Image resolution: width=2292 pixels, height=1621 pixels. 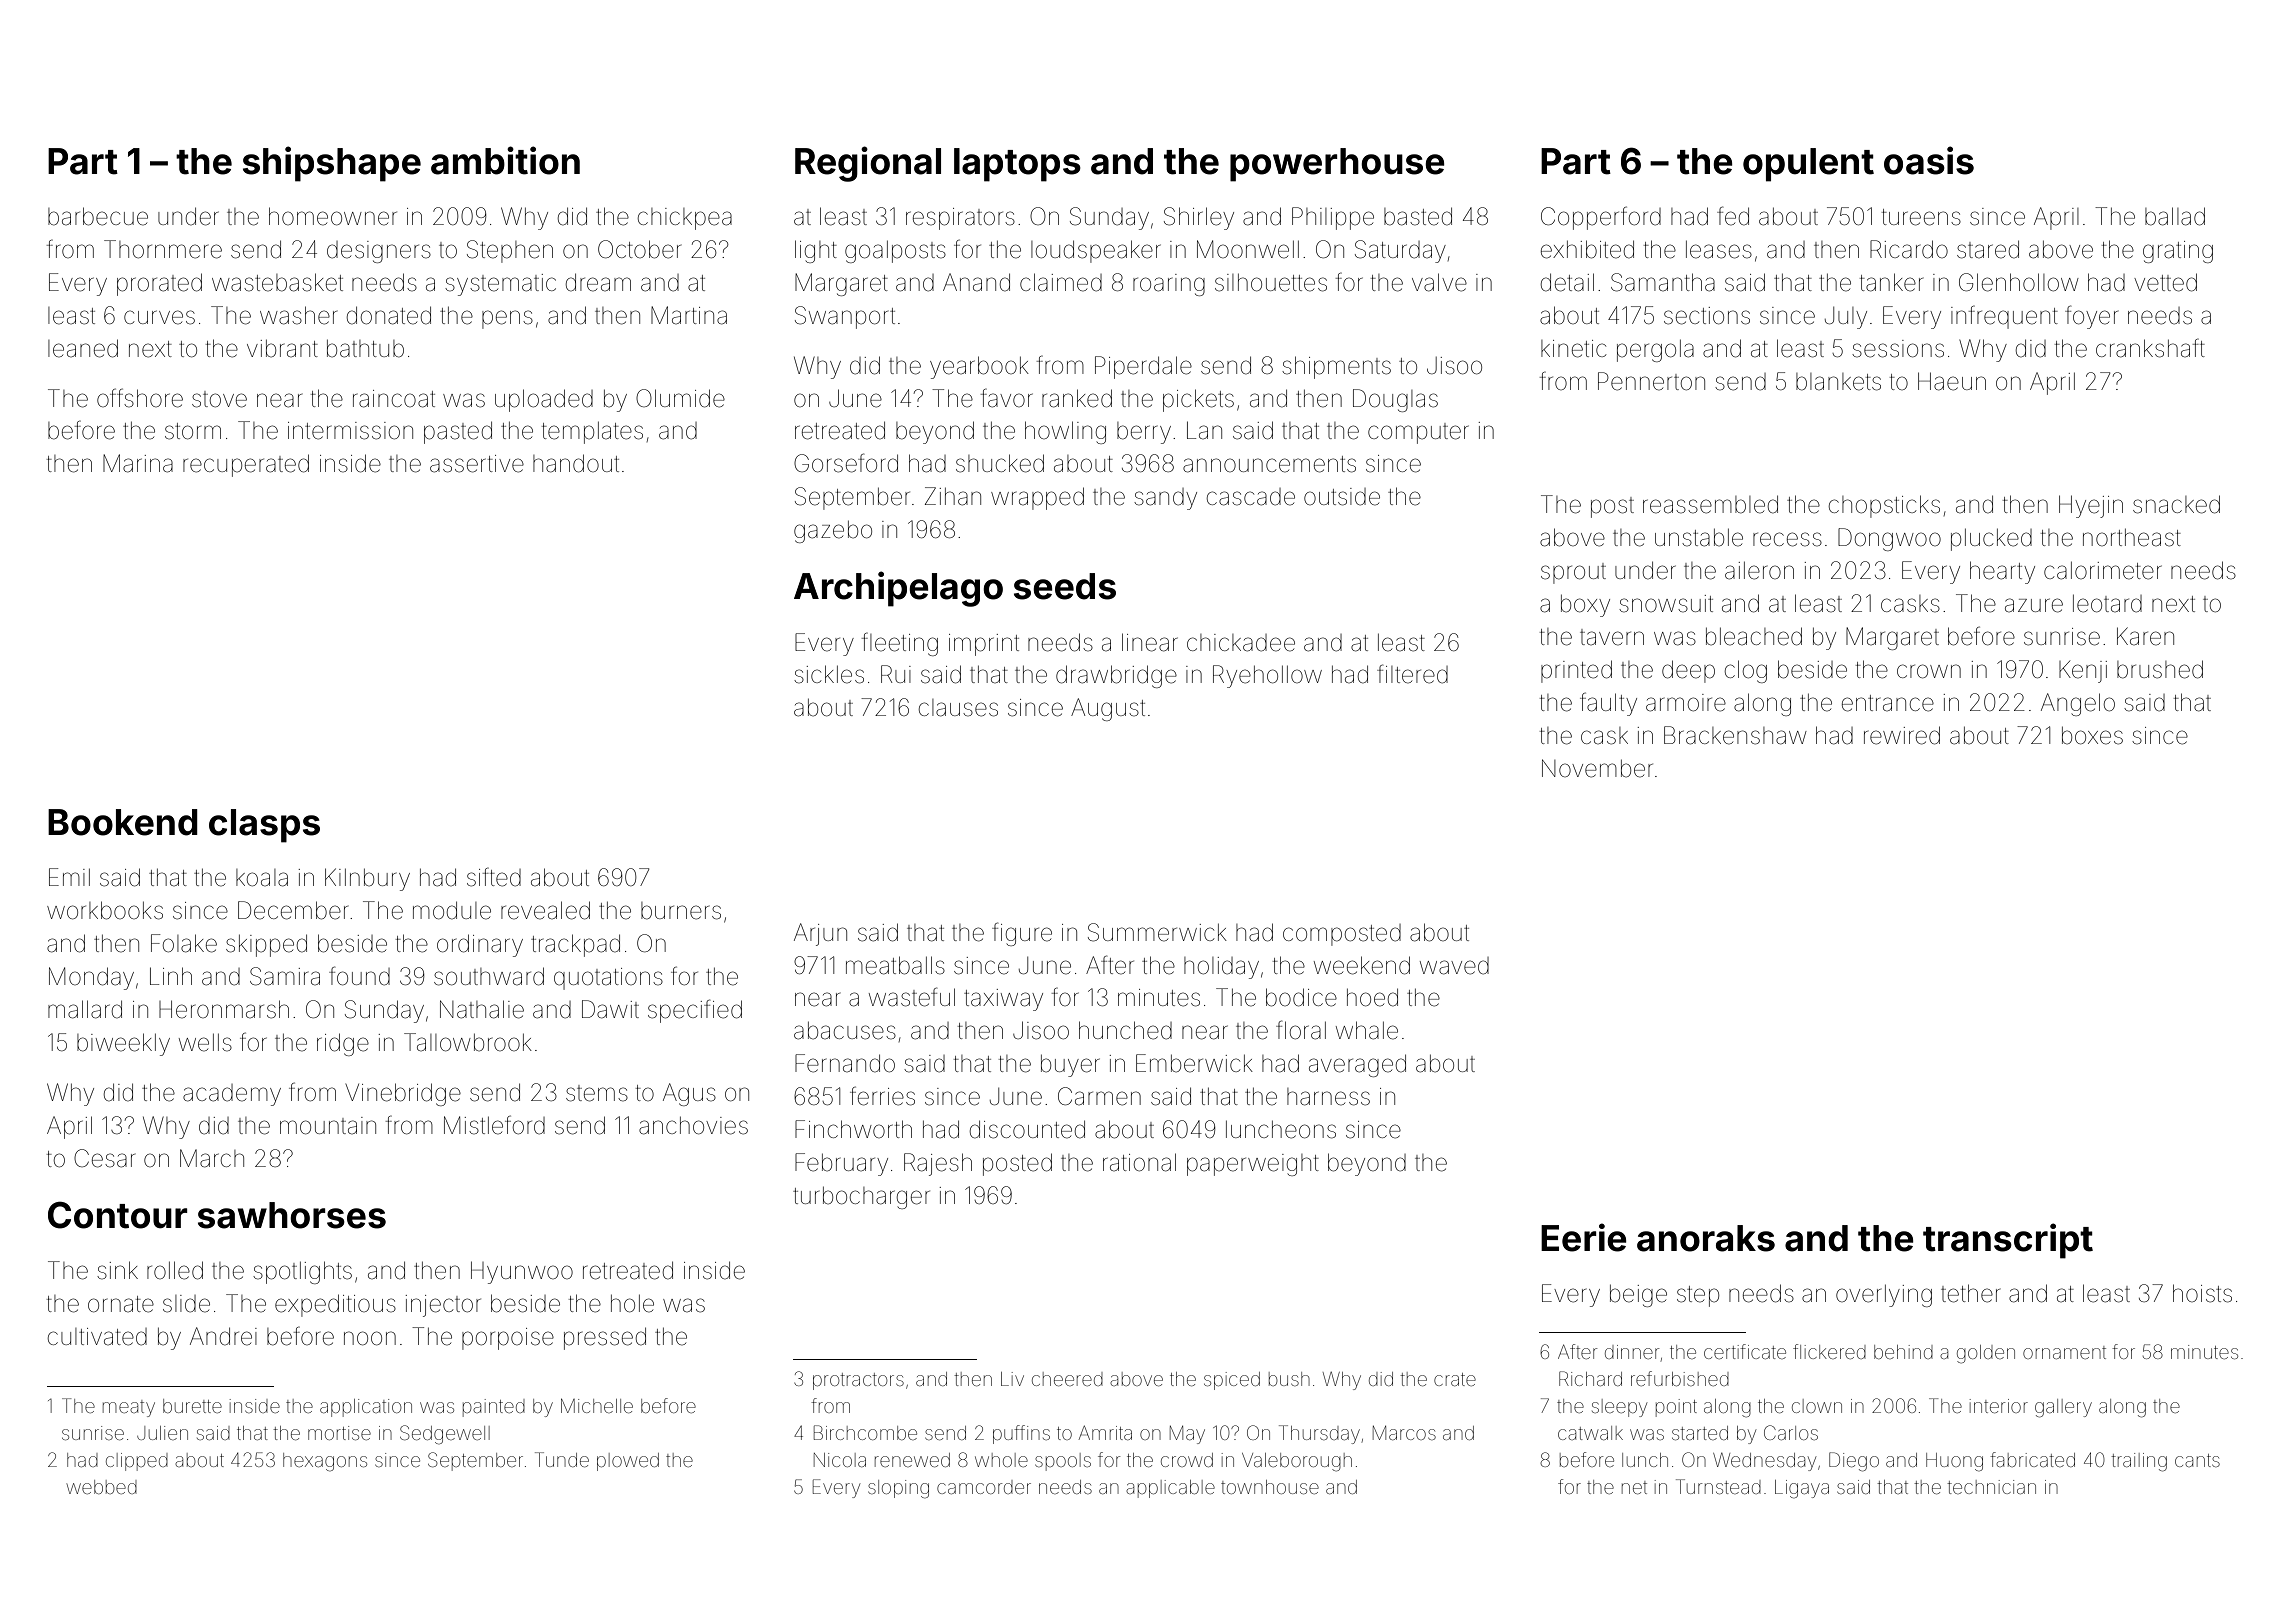 What do you see at coordinates (246, 465) in the screenshot?
I see `recuperated` at bounding box center [246, 465].
